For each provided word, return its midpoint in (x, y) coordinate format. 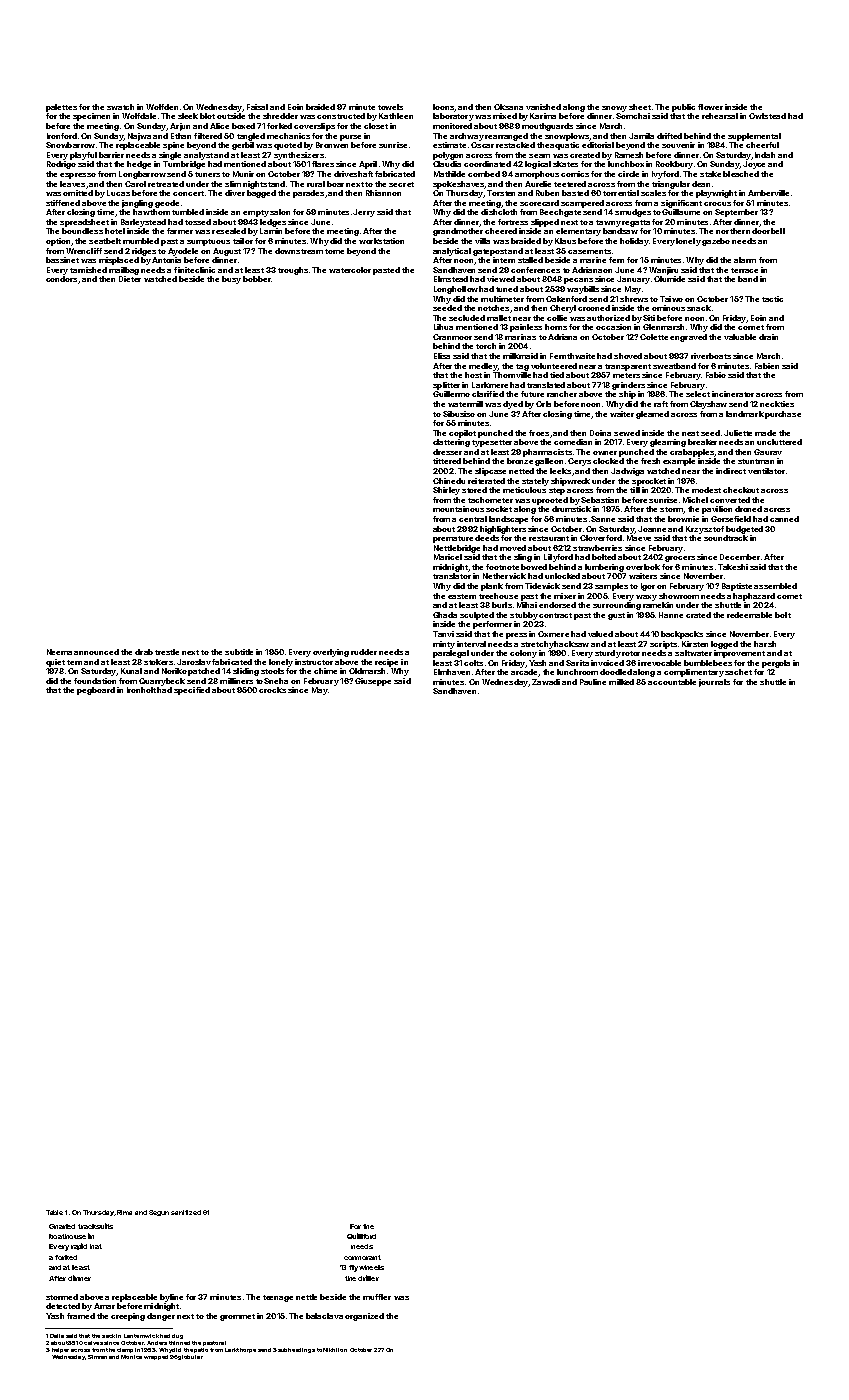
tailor (243, 241)
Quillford (361, 1236)
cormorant (362, 1257)
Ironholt (141, 690)
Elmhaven (452, 672)
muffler (377, 1297)
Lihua (443, 327)
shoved (628, 356)
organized (364, 1317)
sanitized (186, 1212)
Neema (59, 652)
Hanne (671, 615)
